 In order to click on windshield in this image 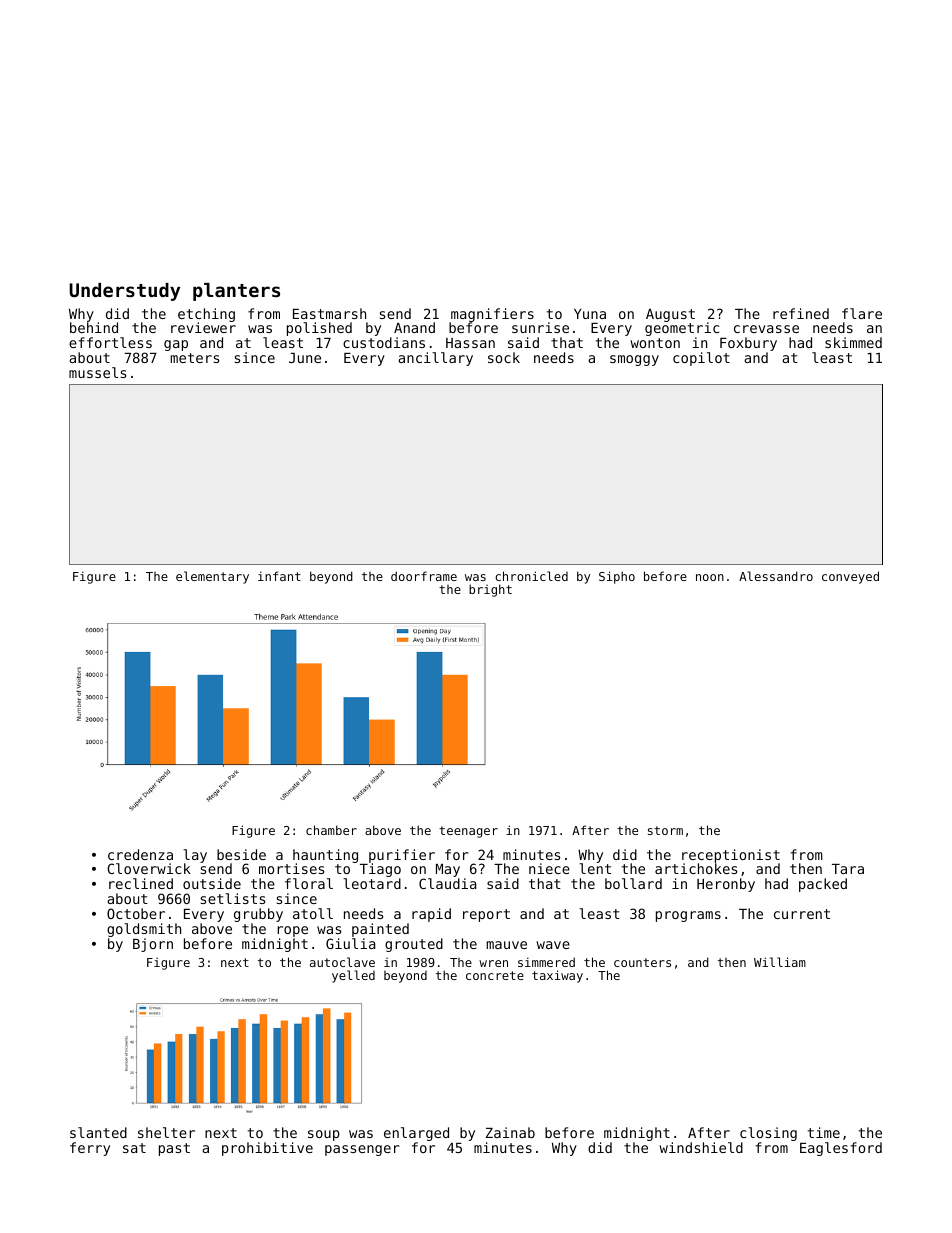, I will do `click(701, 1147)`.
